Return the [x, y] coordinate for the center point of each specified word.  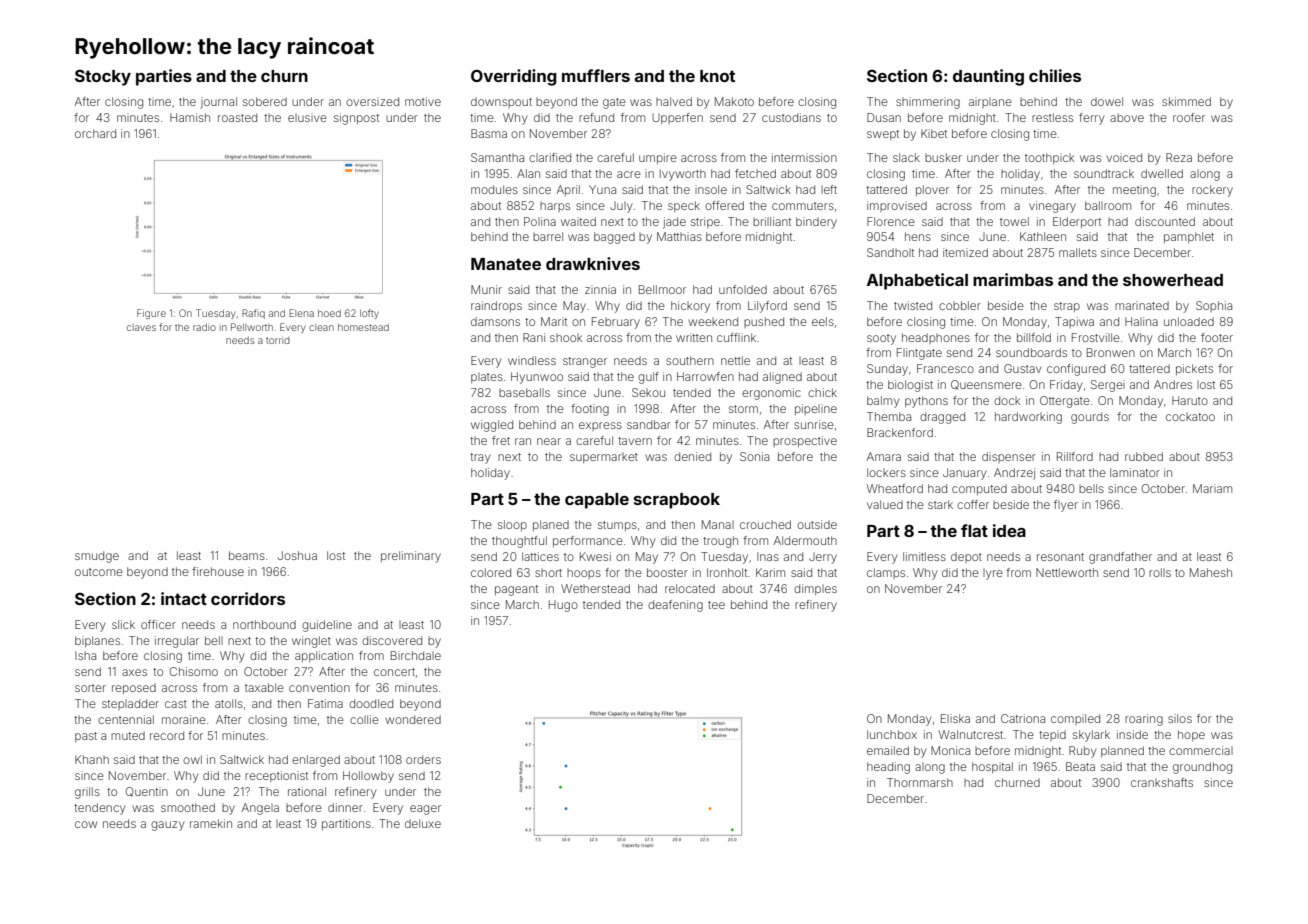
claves [141, 327]
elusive [307, 117]
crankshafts [1162, 782]
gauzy [167, 826]
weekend [713, 321]
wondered [413, 719]
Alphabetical [917, 281]
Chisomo [193, 671]
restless [1052, 117]
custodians [791, 117]
